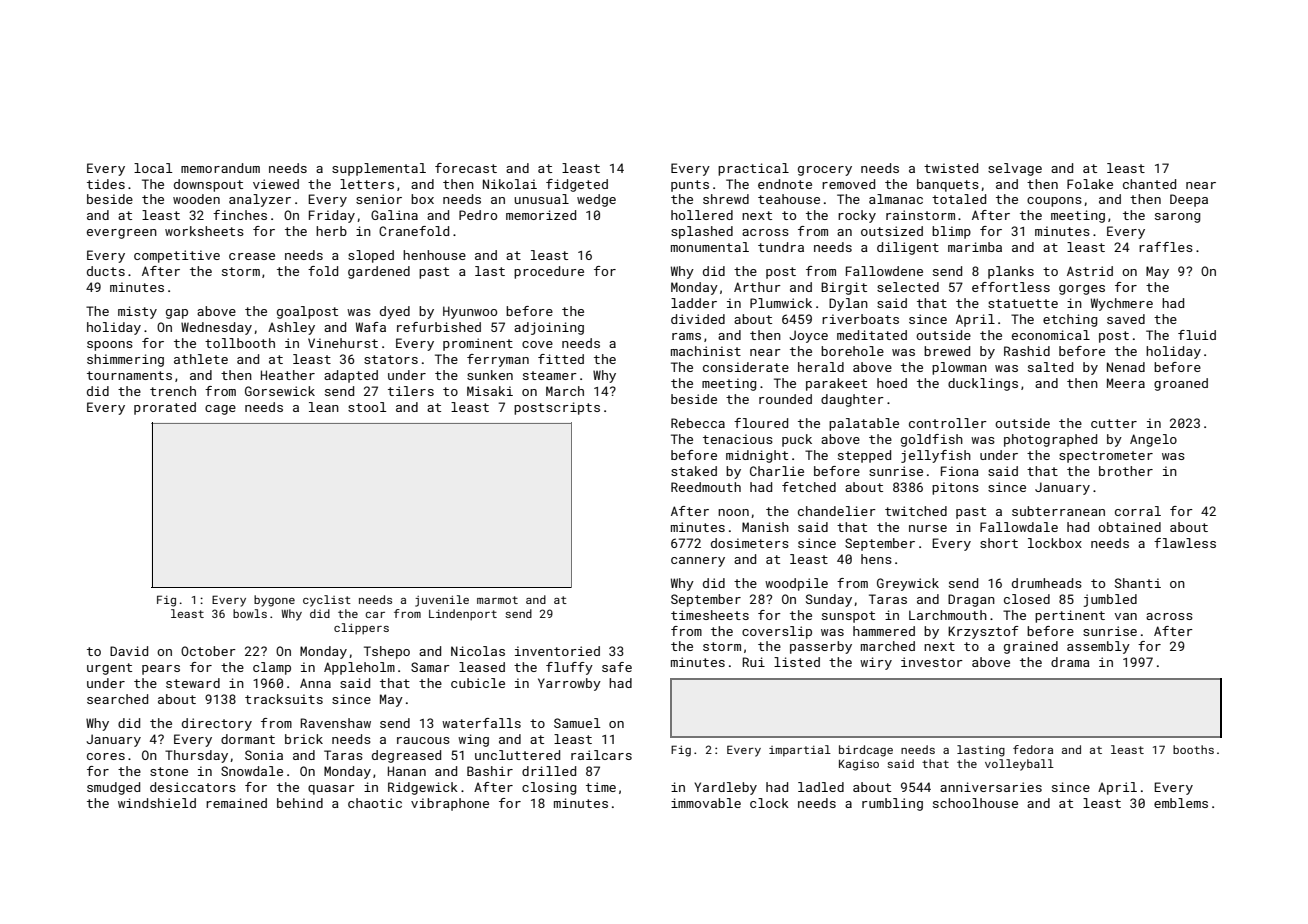 This screenshot has width=1308, height=924. What do you see at coordinates (208, 185) in the screenshot?
I see `downspout` at bounding box center [208, 185].
